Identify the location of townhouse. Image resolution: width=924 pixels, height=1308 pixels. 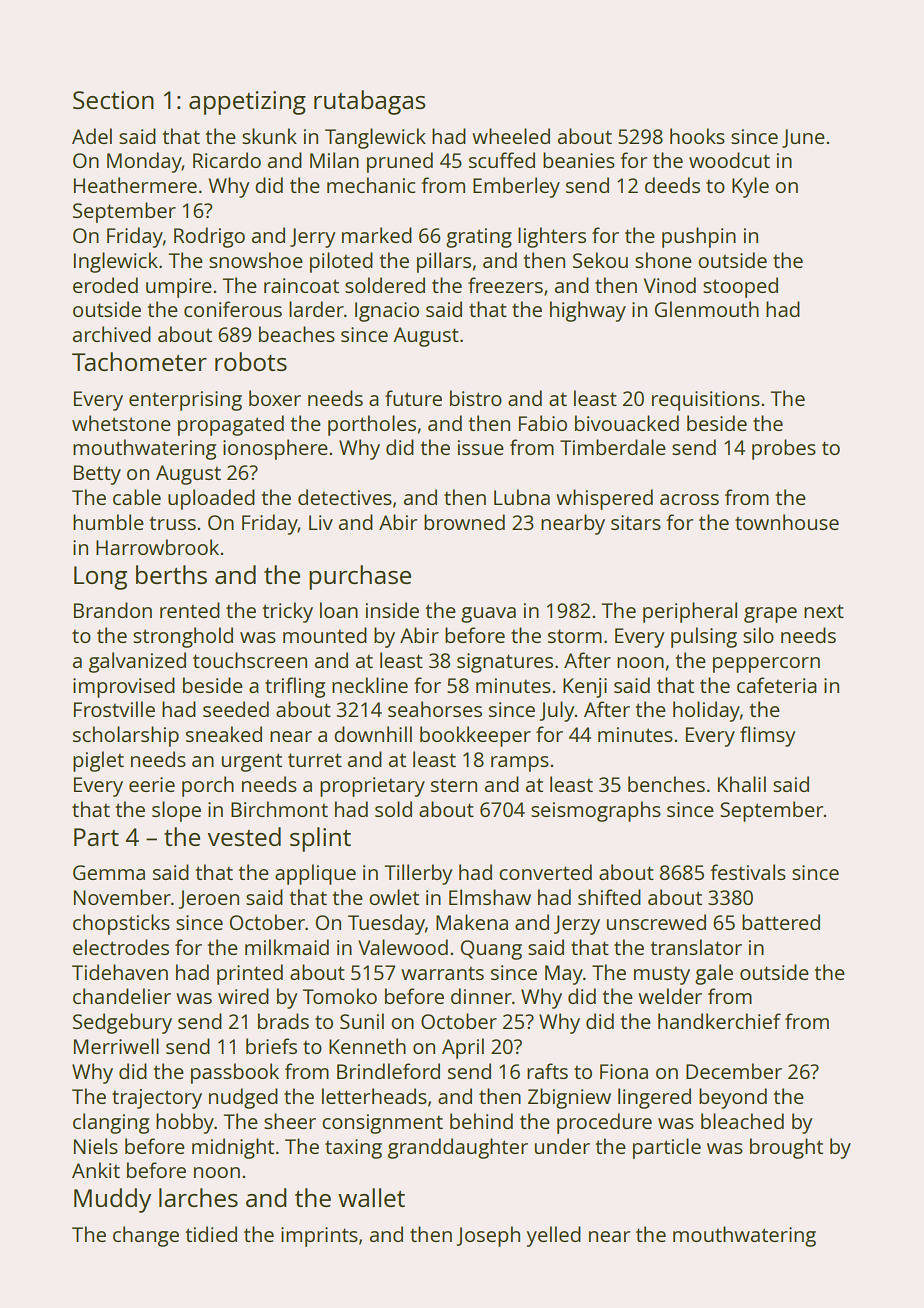
(787, 522).
